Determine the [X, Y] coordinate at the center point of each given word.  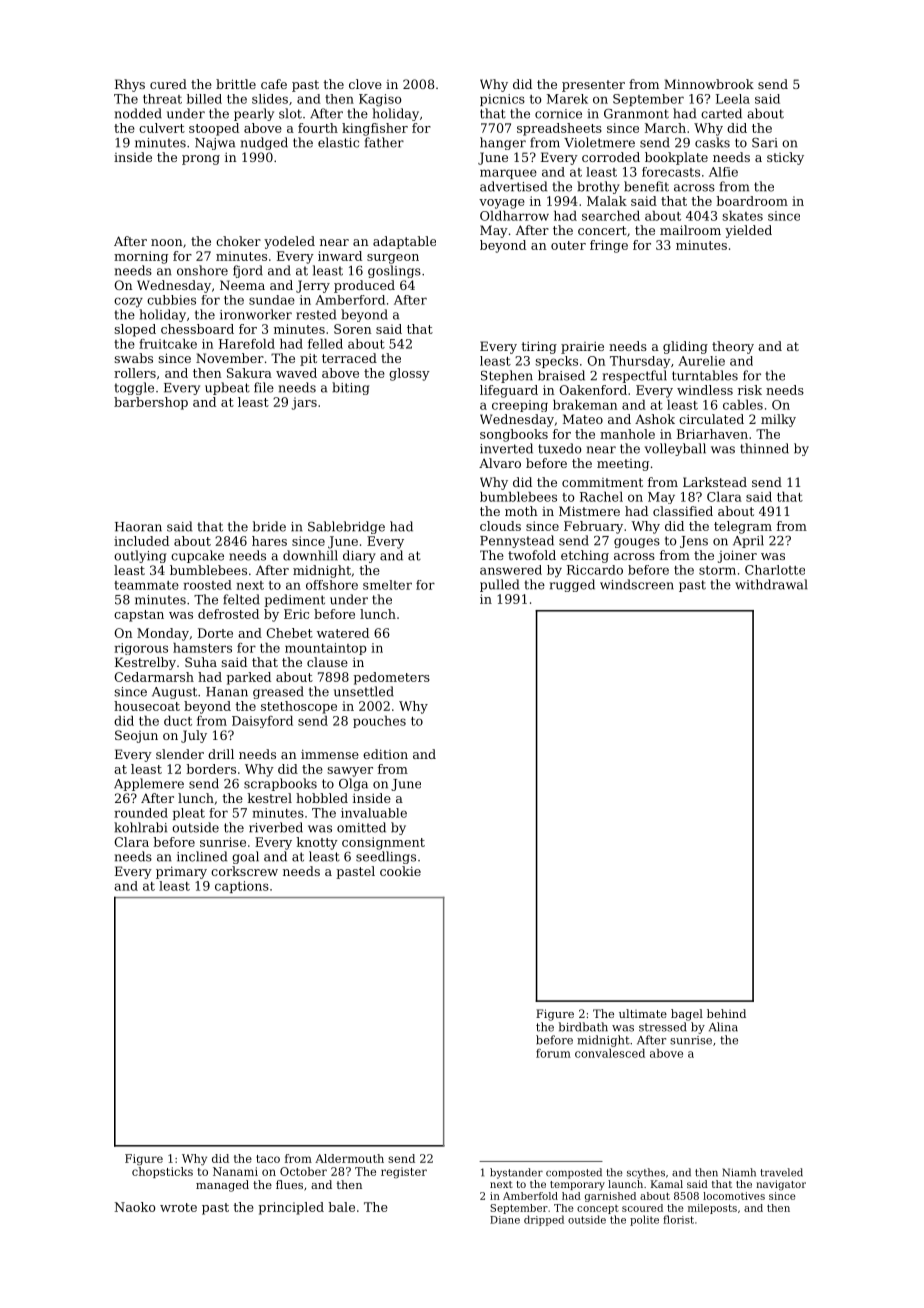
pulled [499, 585]
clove [365, 84]
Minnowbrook [709, 84]
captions [242, 887]
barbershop [151, 403]
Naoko [135, 1207]
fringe [609, 246]
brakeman [585, 405]
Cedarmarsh [154, 677]
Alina [723, 1027]
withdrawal [771, 584]
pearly [254, 114]
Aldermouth [349, 1158]
